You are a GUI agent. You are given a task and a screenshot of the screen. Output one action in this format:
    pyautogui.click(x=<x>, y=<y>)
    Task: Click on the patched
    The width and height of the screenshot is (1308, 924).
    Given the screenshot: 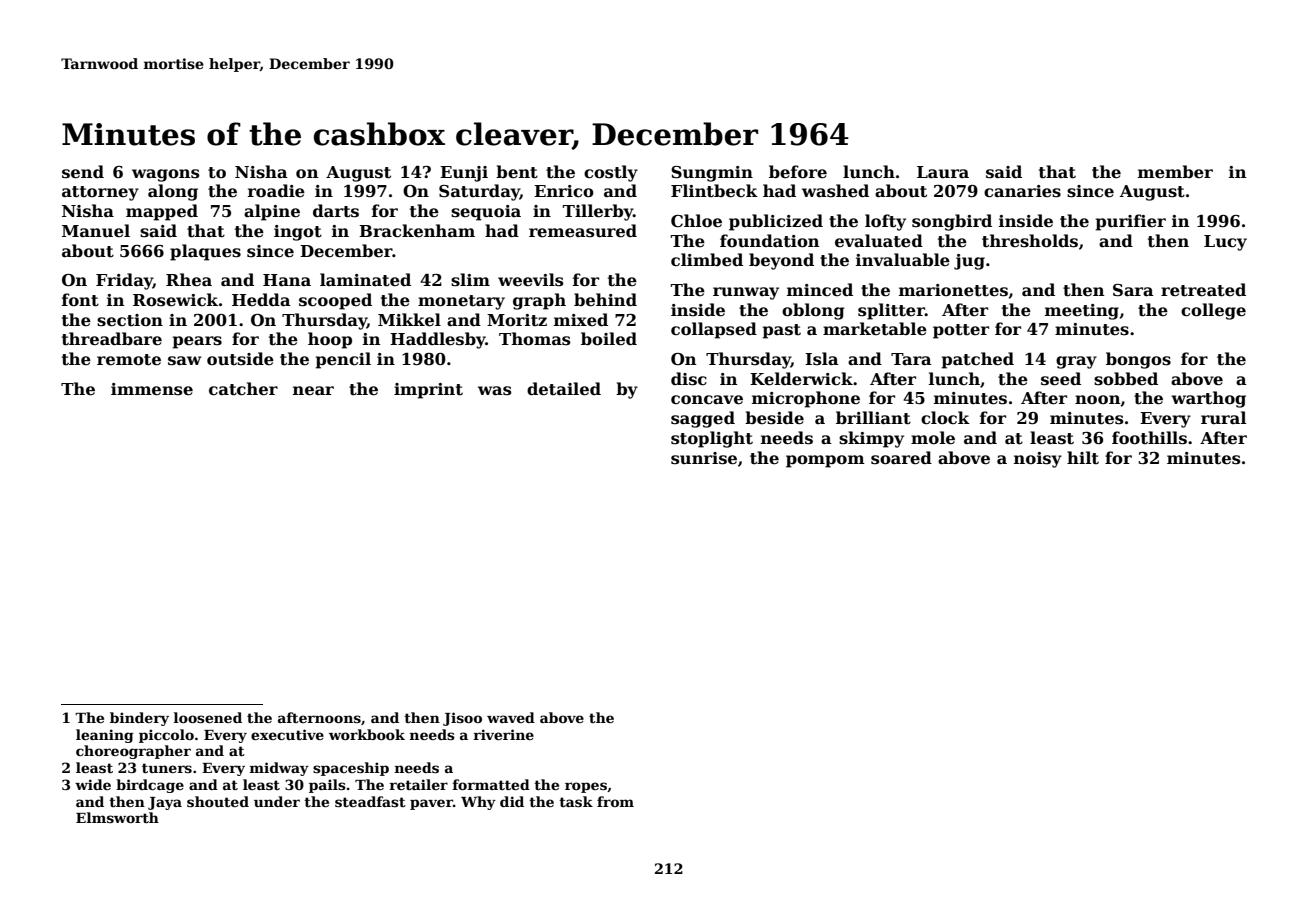 What is the action you would take?
    pyautogui.click(x=977, y=360)
